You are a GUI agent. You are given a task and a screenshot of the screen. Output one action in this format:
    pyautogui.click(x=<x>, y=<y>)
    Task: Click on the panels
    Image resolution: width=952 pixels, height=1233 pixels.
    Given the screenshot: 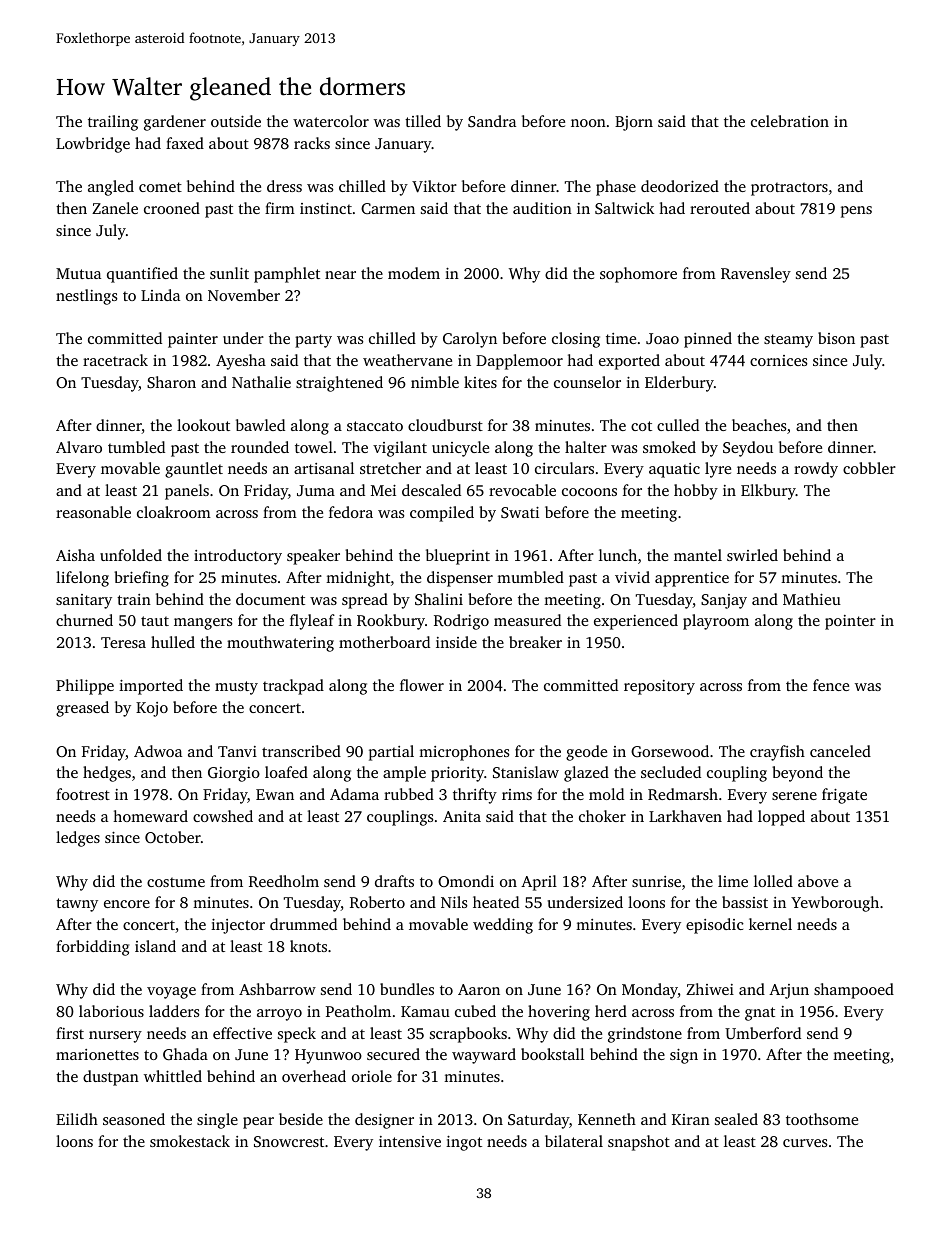 What is the action you would take?
    pyautogui.click(x=187, y=492)
